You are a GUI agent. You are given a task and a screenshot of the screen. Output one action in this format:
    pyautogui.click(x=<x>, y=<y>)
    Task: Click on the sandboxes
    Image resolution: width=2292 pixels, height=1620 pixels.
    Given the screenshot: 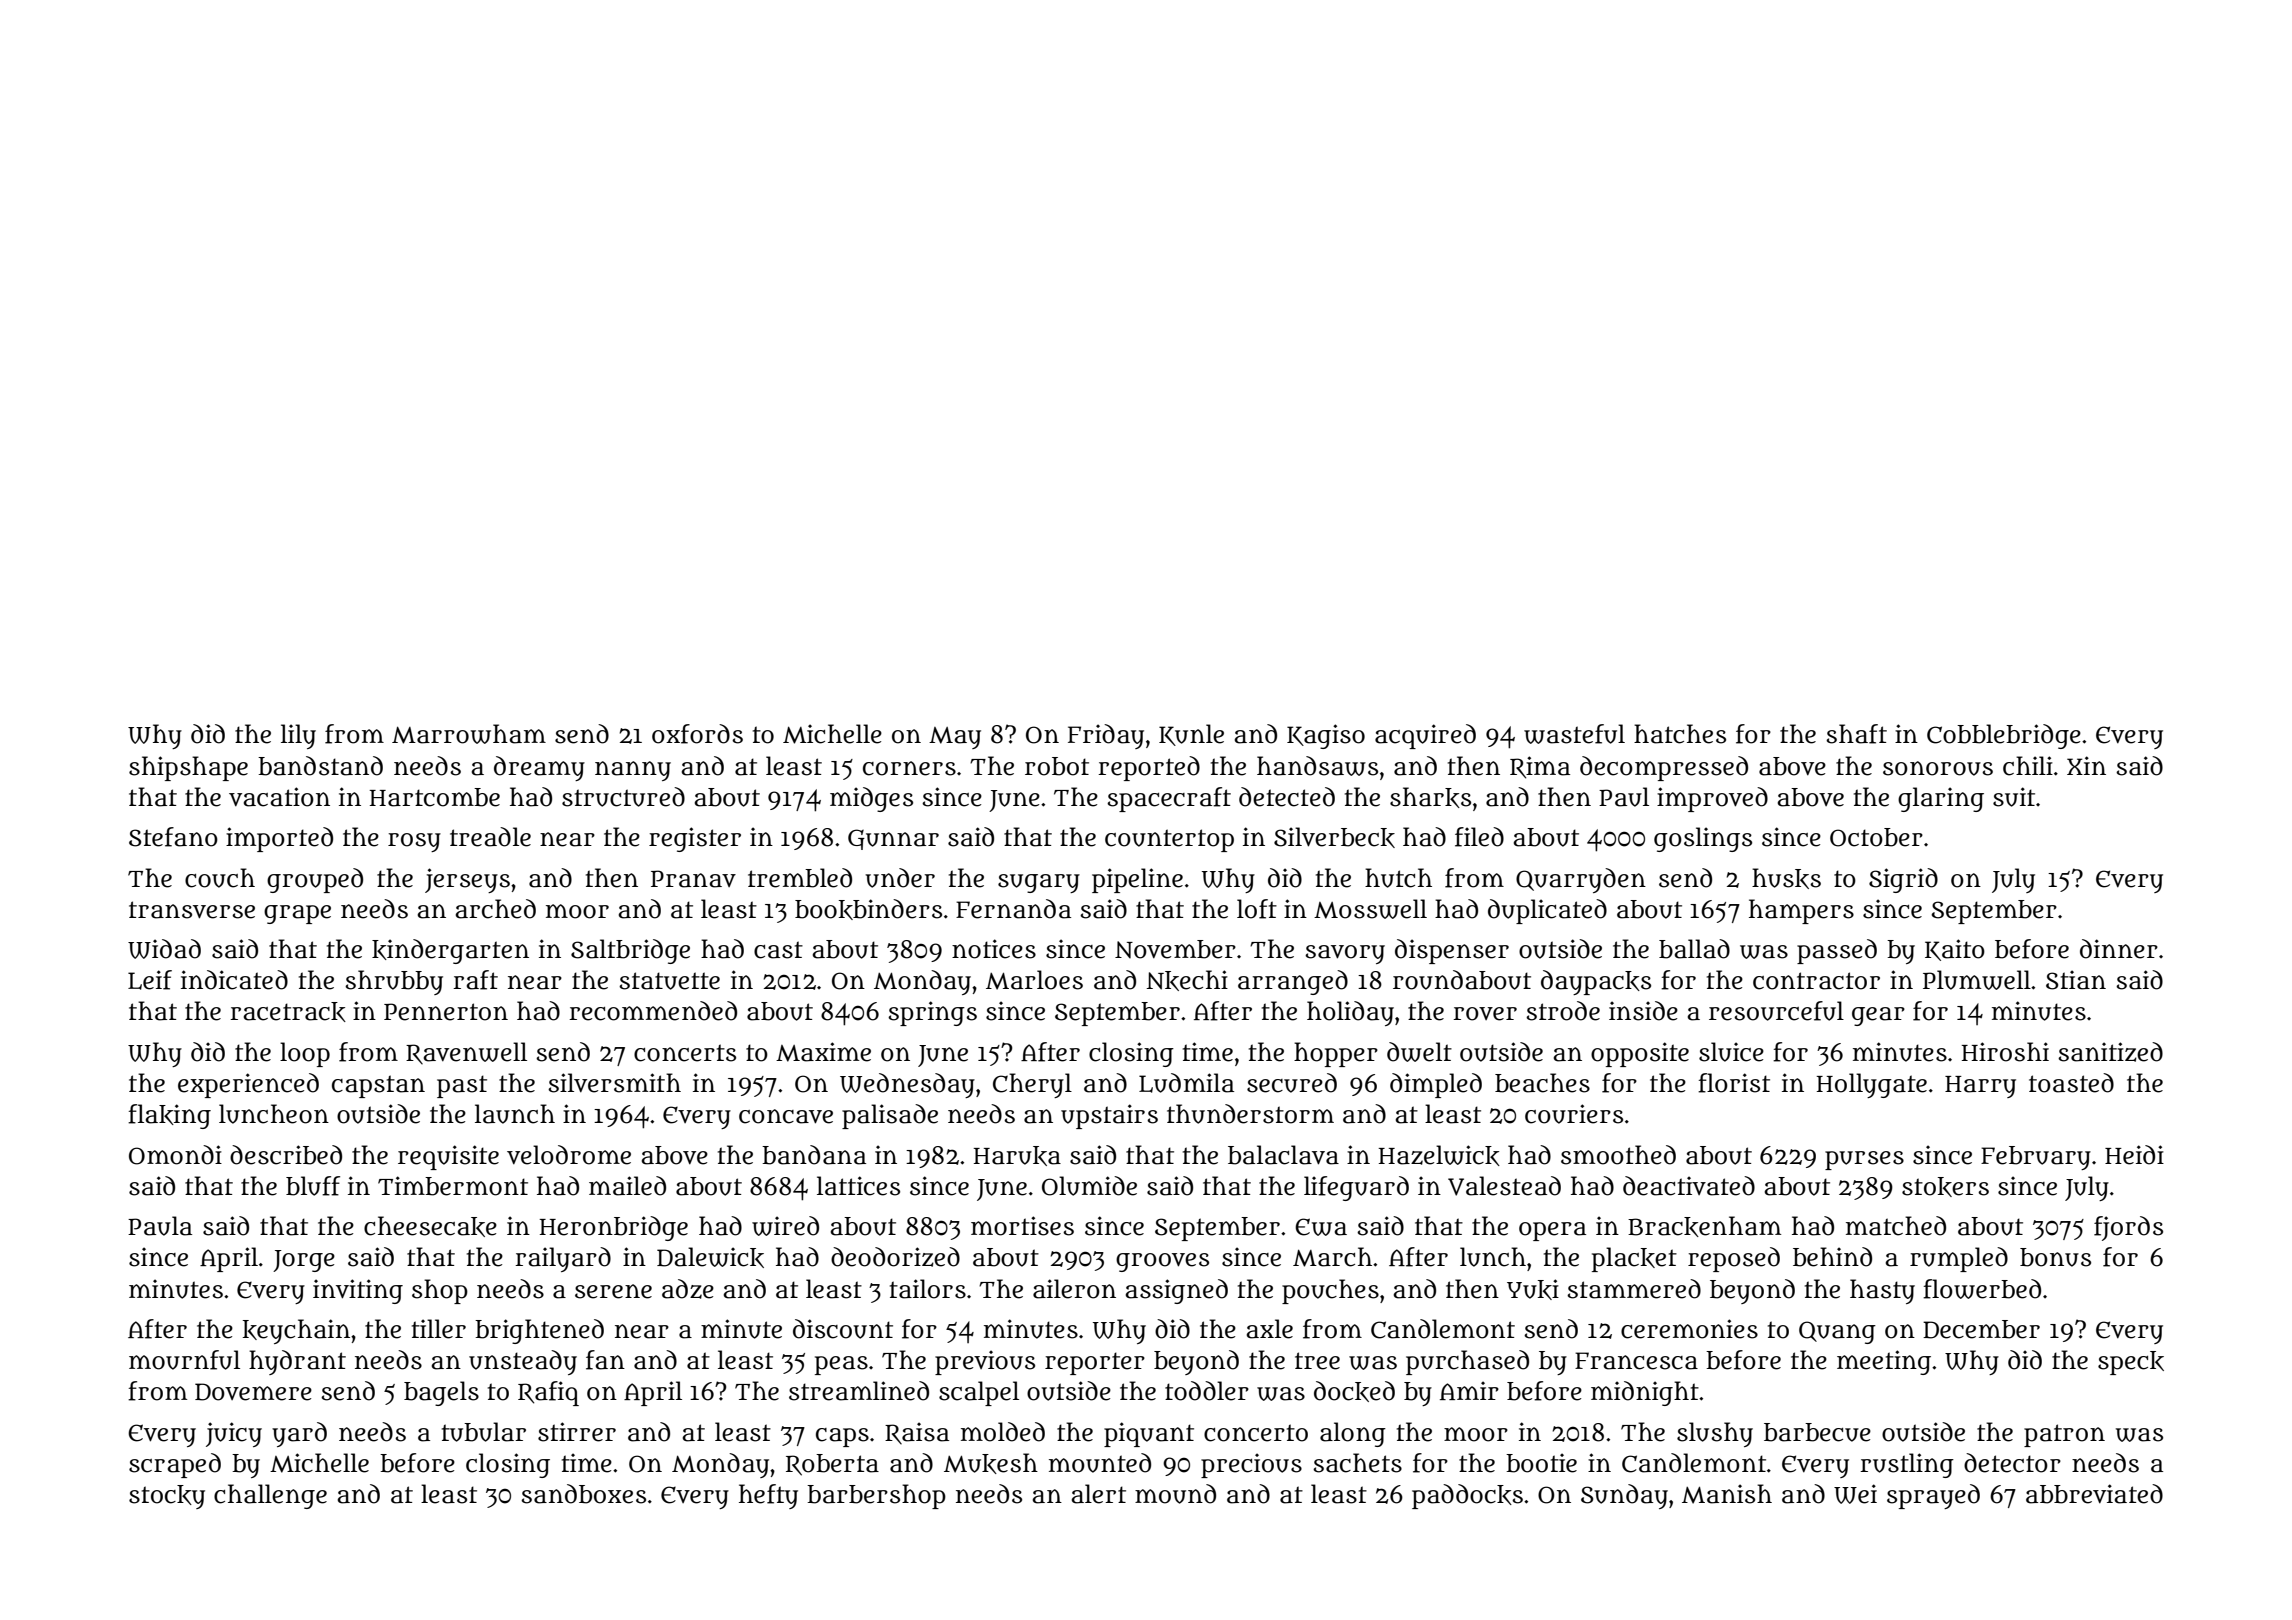 What is the action you would take?
    pyautogui.click(x=583, y=1494)
